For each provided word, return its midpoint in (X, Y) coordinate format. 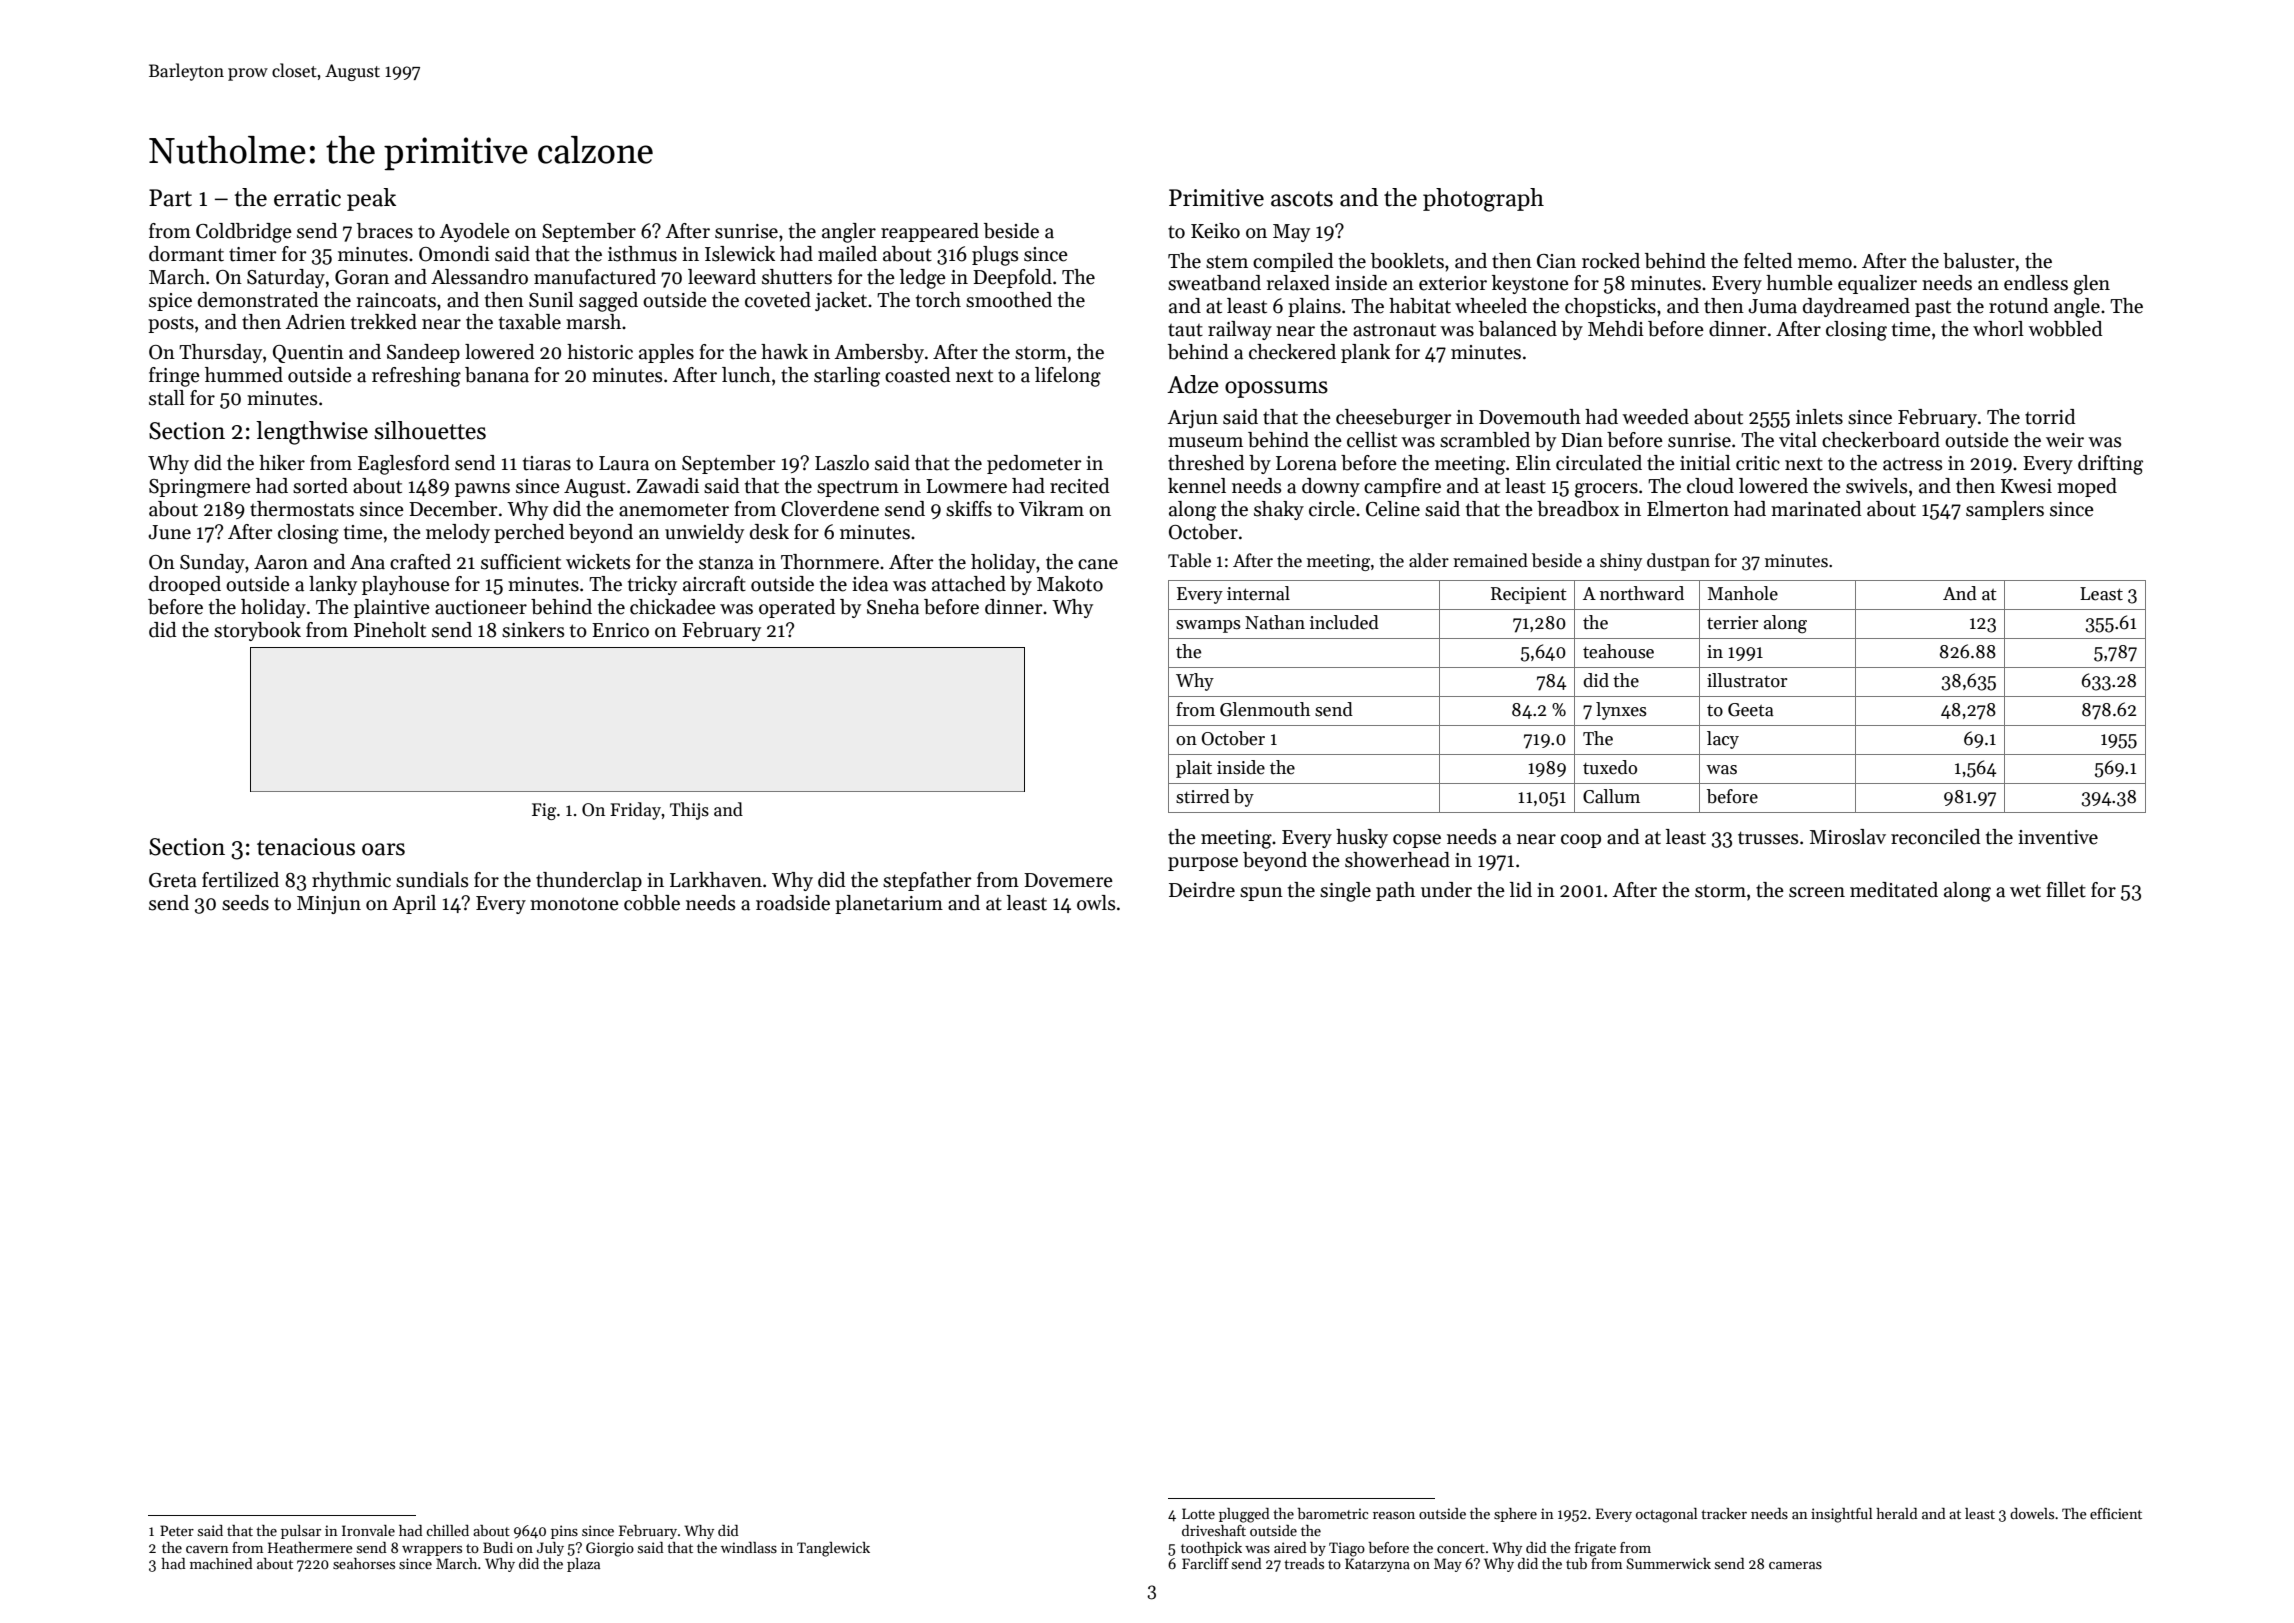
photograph (1483, 200)
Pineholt (390, 630)
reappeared (930, 232)
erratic (307, 198)
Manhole (1743, 593)
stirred (1203, 796)
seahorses (364, 1563)
